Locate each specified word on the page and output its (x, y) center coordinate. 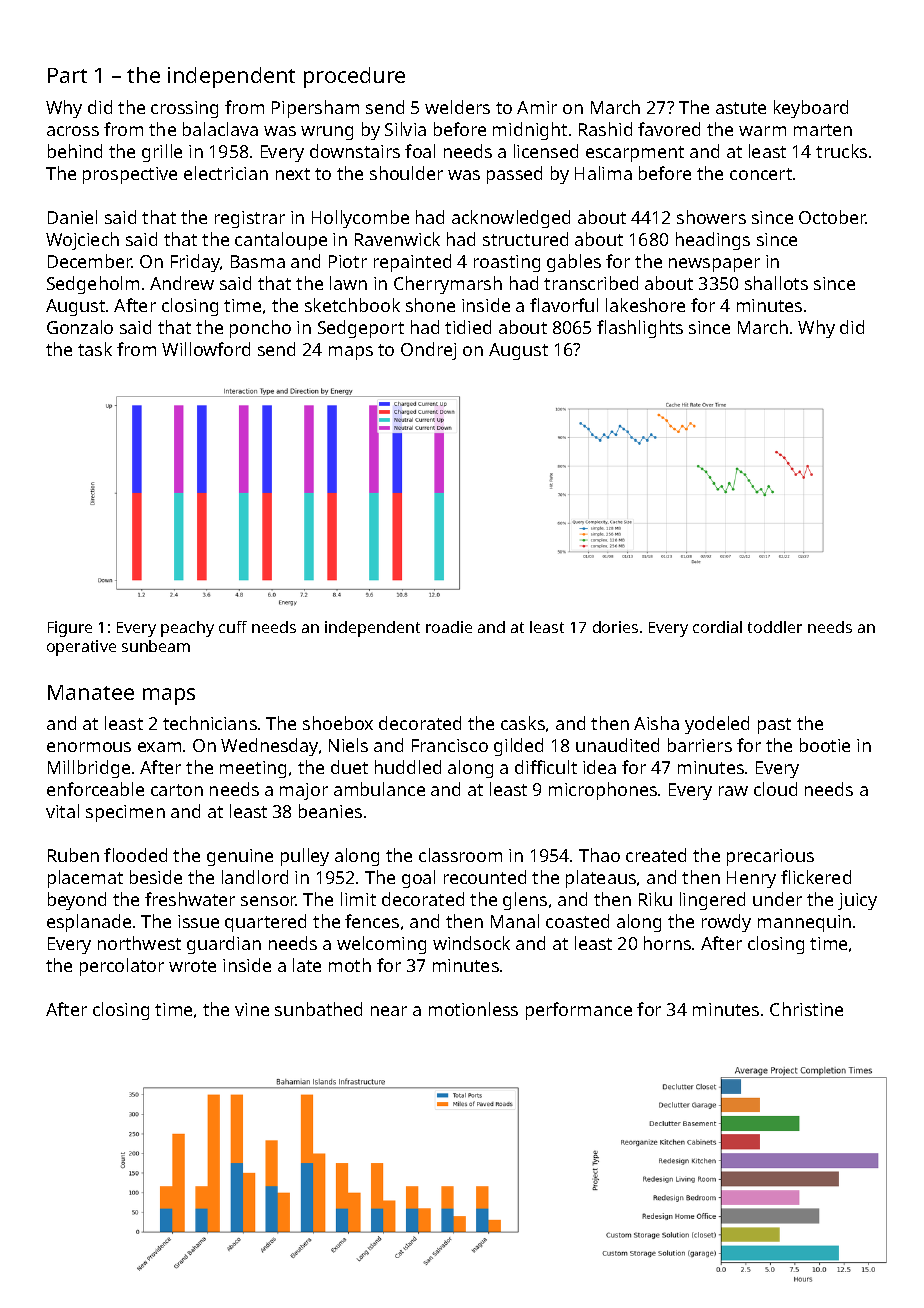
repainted (412, 263)
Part (67, 75)
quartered (265, 923)
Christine (806, 1009)
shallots (776, 283)
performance (579, 1011)
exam (159, 747)
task (95, 349)
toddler (775, 627)
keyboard (811, 109)
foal (420, 151)
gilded (518, 747)
